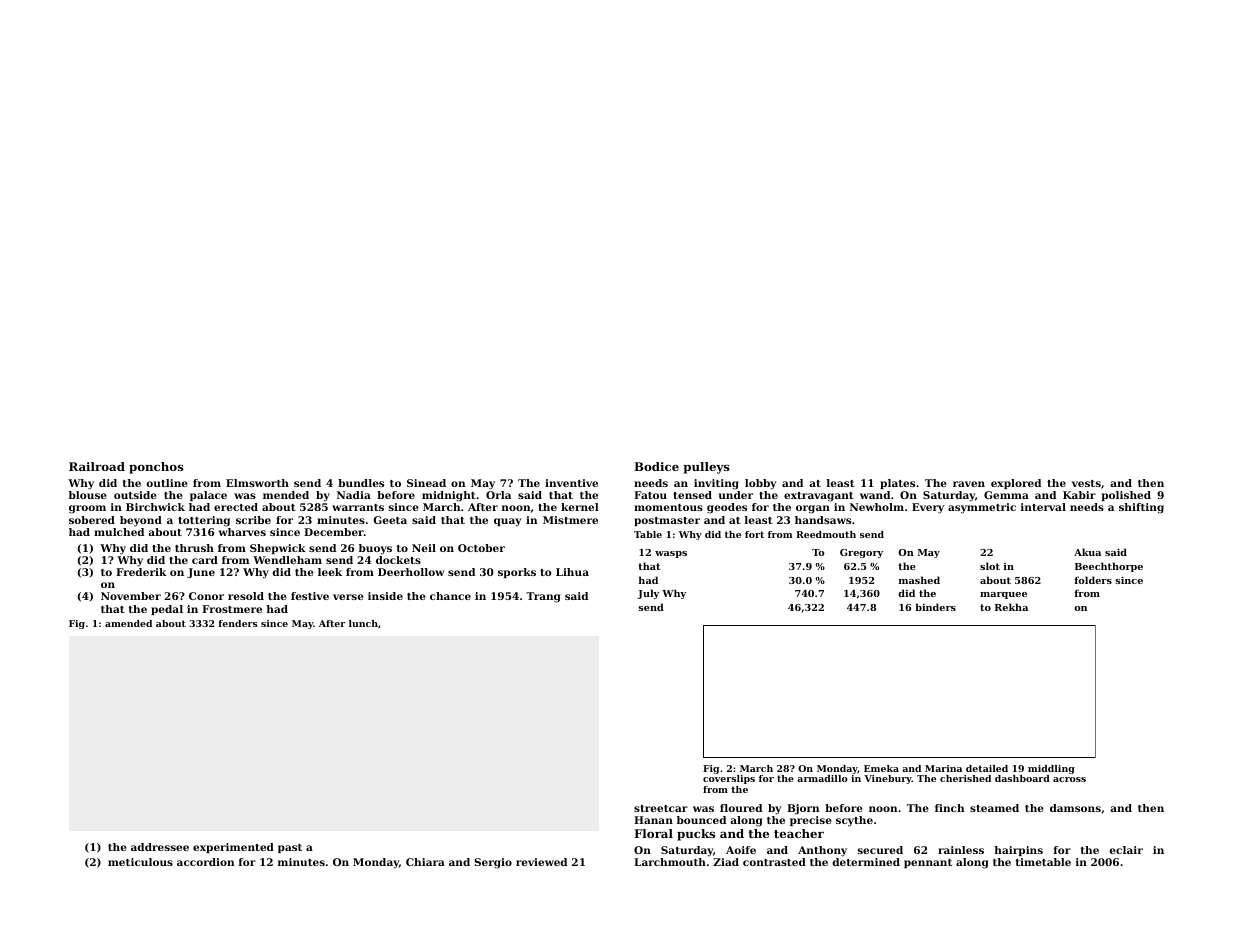 The height and width of the screenshot is (952, 1233). I want to click on quay, so click(508, 522).
